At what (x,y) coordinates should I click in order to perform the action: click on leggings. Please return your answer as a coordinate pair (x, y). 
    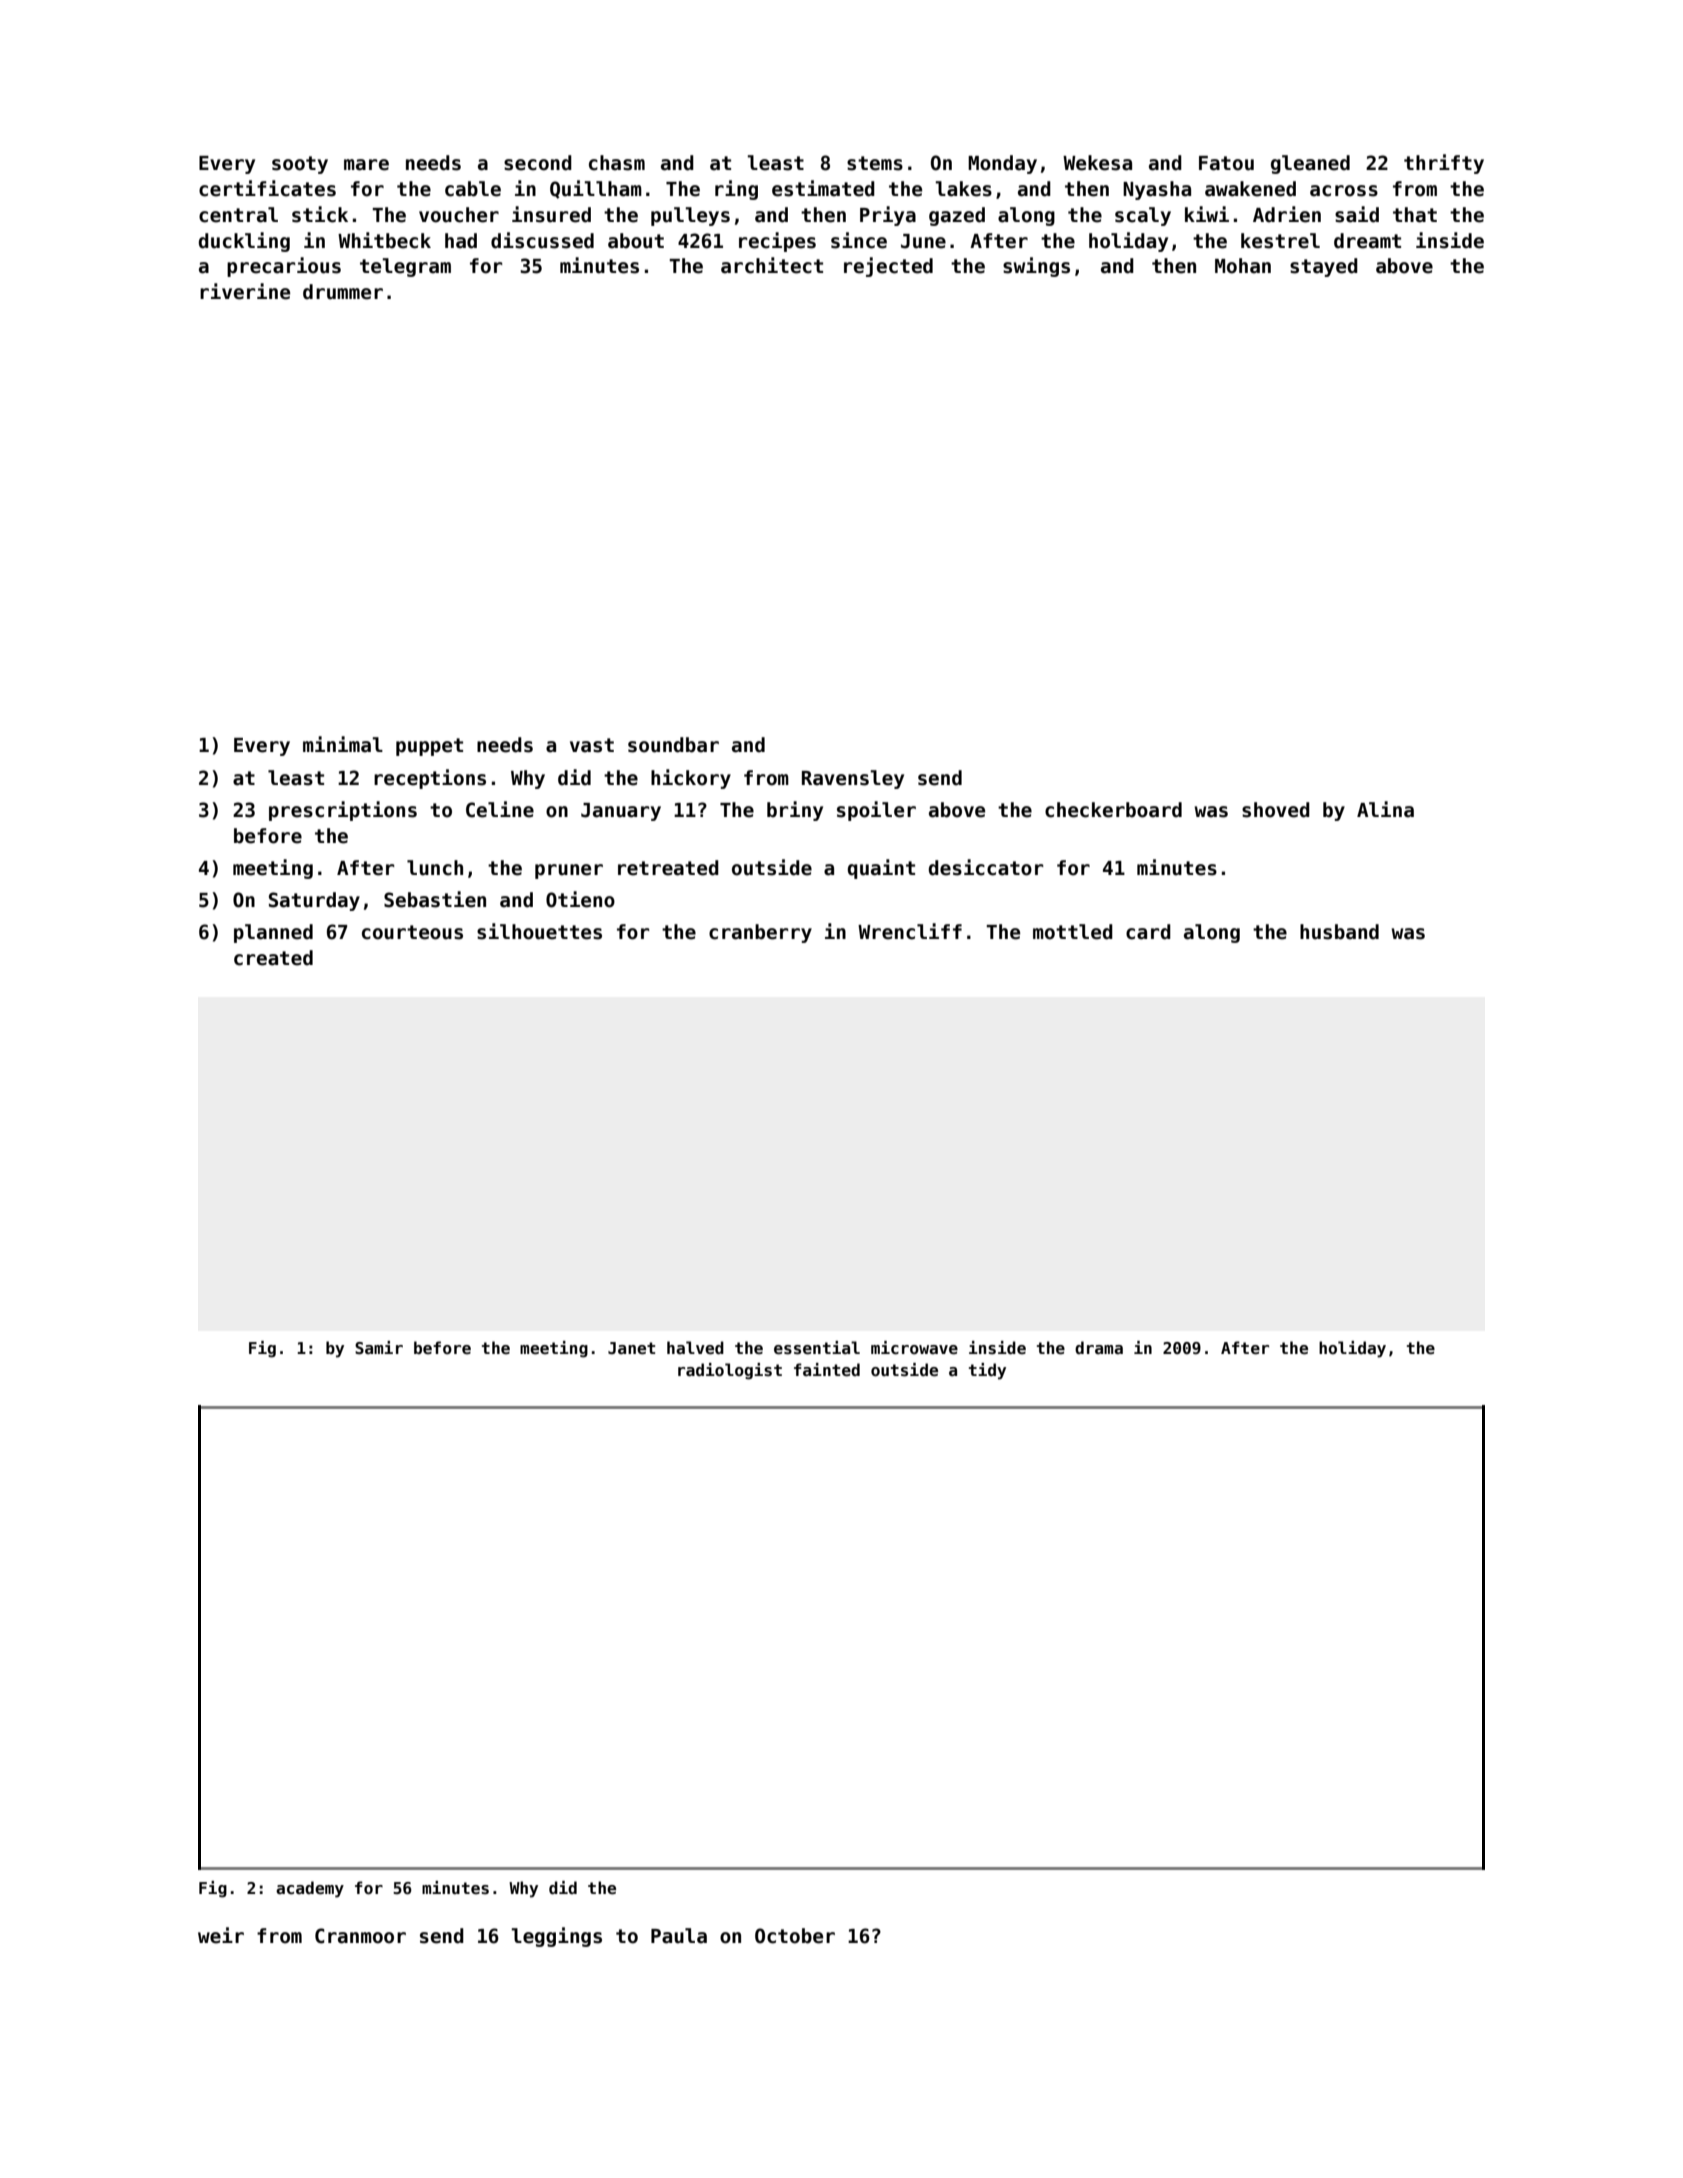
    Looking at the image, I should click on (556, 1937).
